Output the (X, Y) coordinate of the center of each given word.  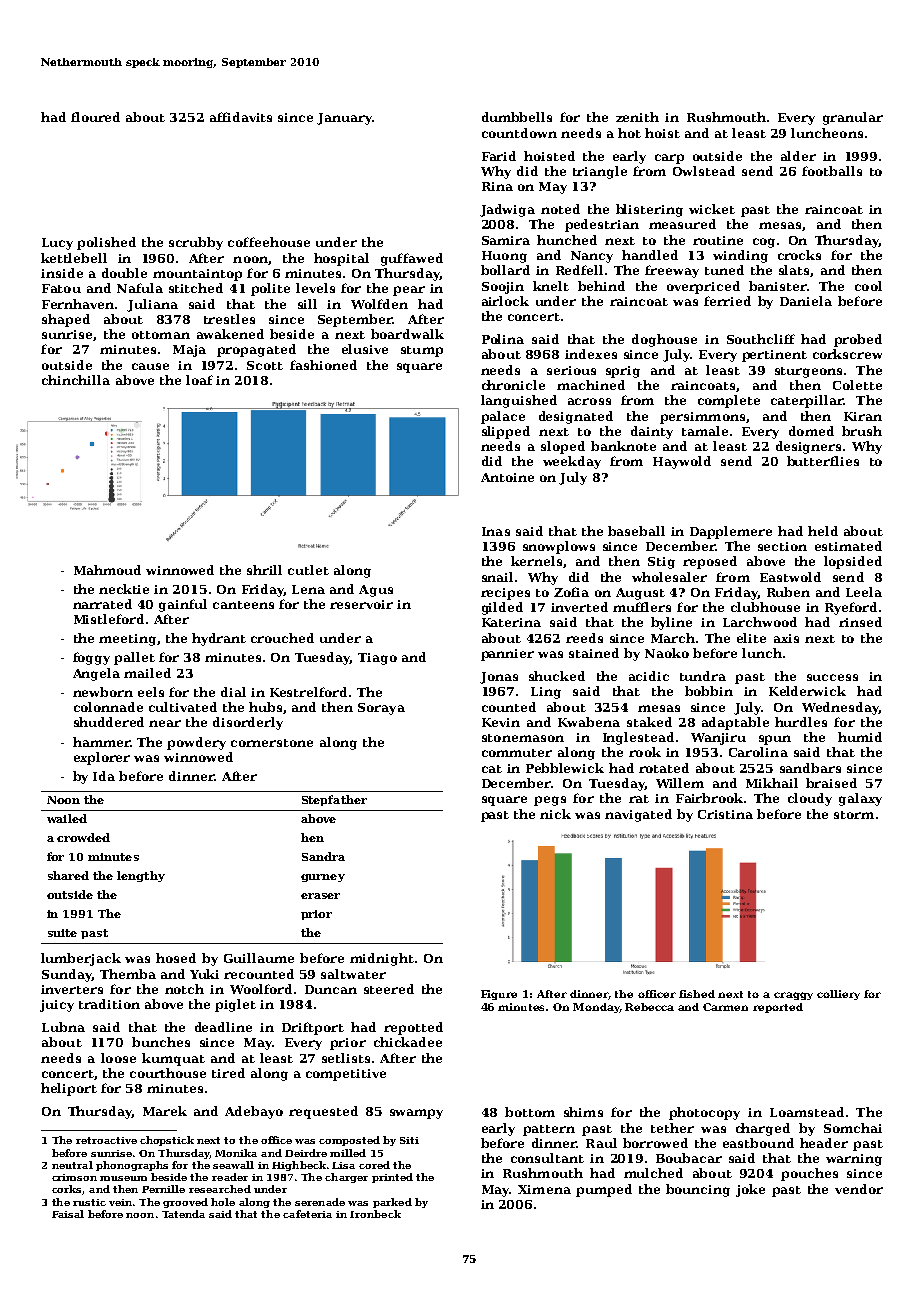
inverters (72, 989)
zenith (637, 117)
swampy (416, 1114)
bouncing (698, 1190)
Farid (499, 156)
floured (95, 117)
